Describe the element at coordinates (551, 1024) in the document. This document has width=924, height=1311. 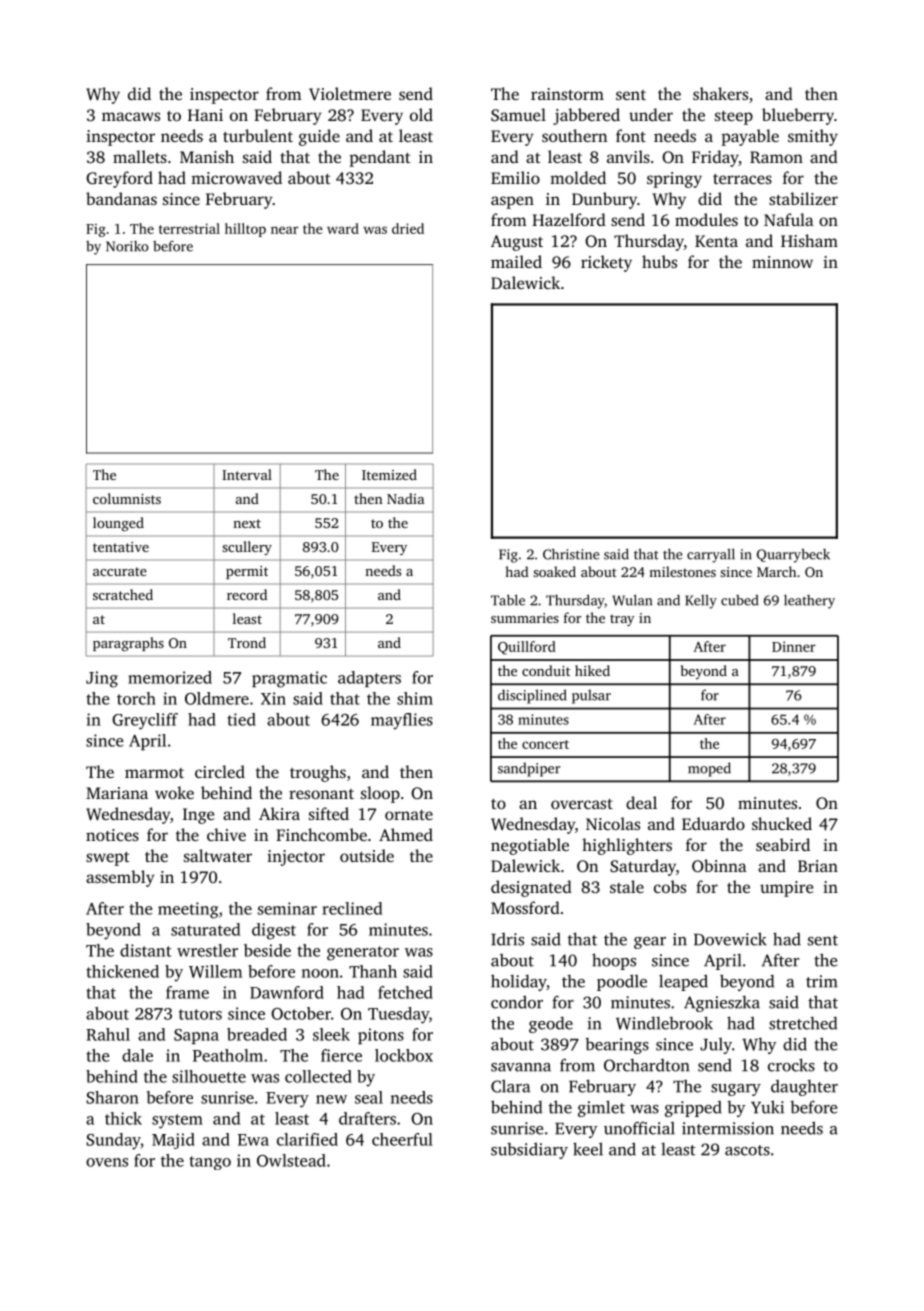
I see `geode` at that location.
